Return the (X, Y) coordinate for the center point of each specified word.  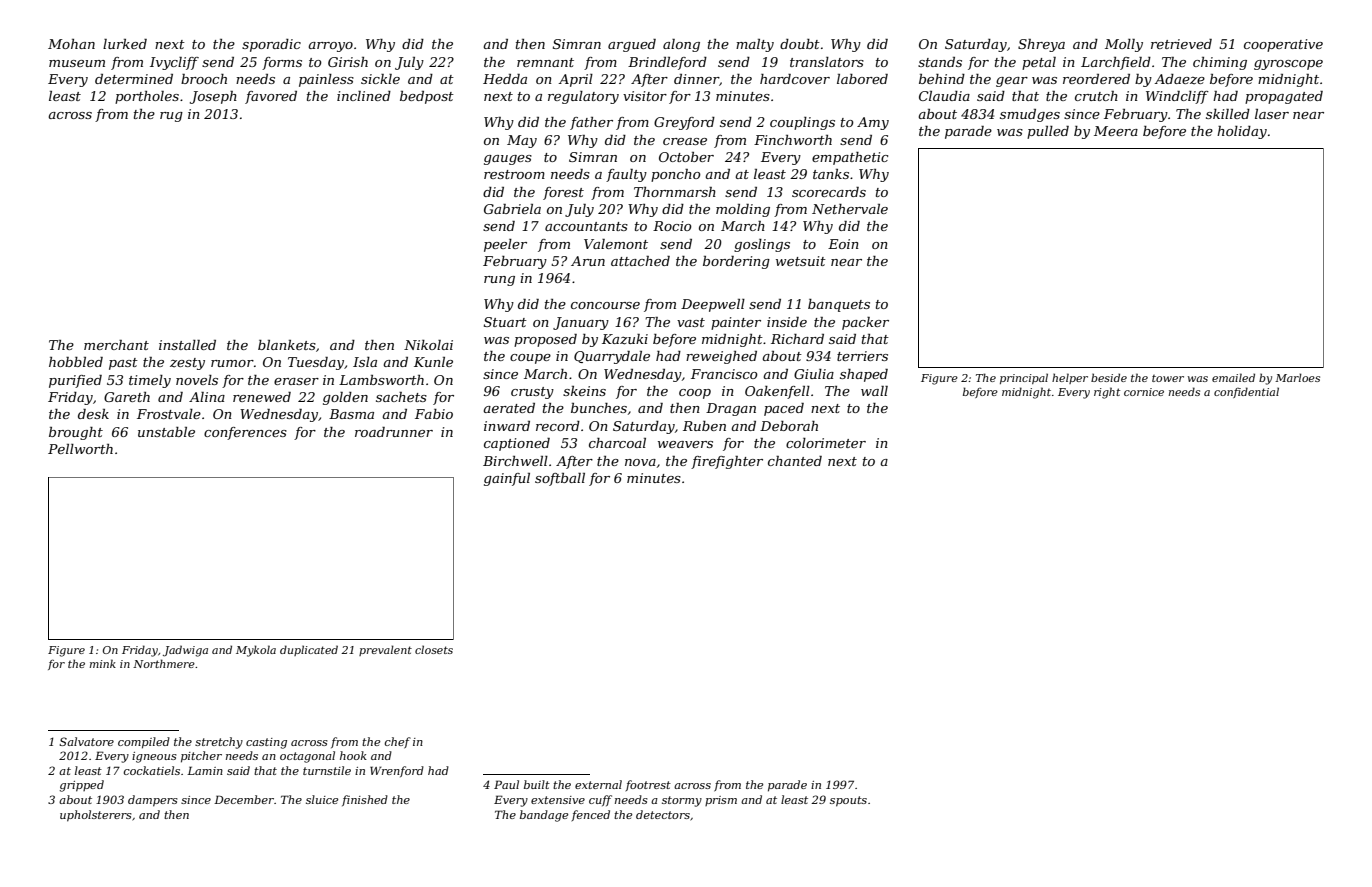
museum (77, 63)
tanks (831, 174)
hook (353, 755)
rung (499, 281)
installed (187, 345)
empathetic (850, 158)
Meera (1116, 131)
